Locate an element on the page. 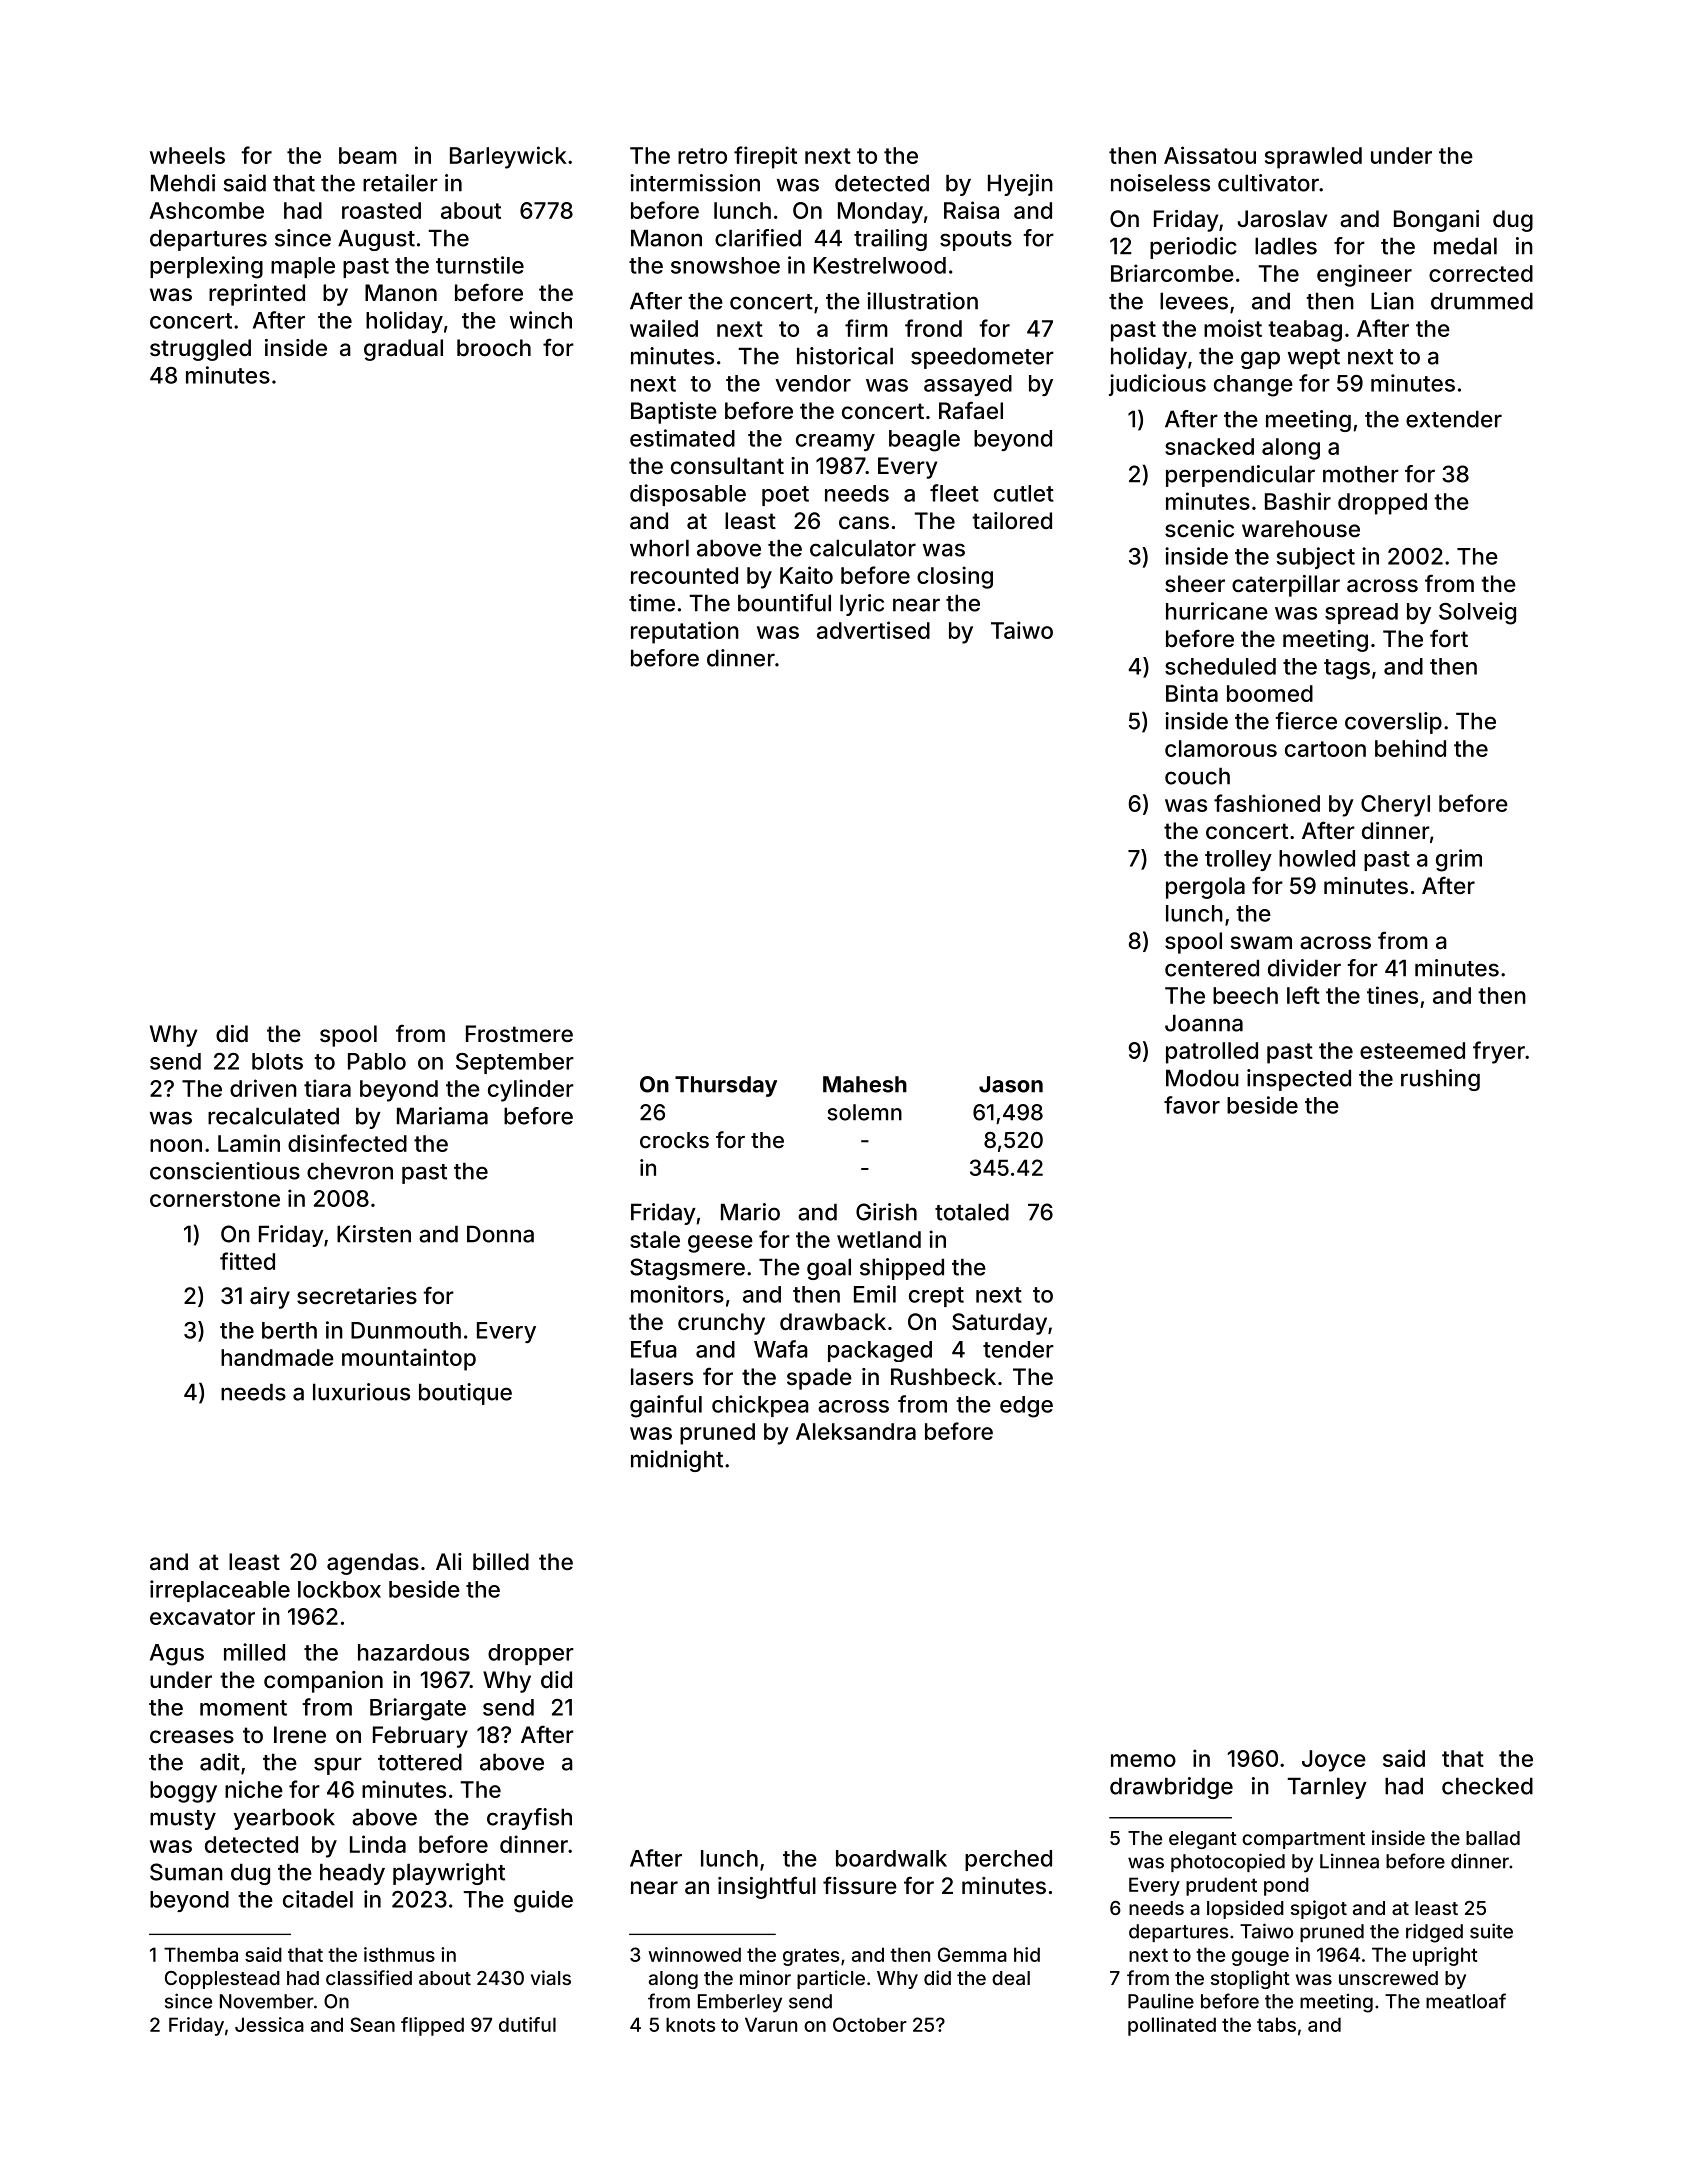 Image resolution: width=1683 pixels, height=2178 pixels. poet is located at coordinates (785, 496).
